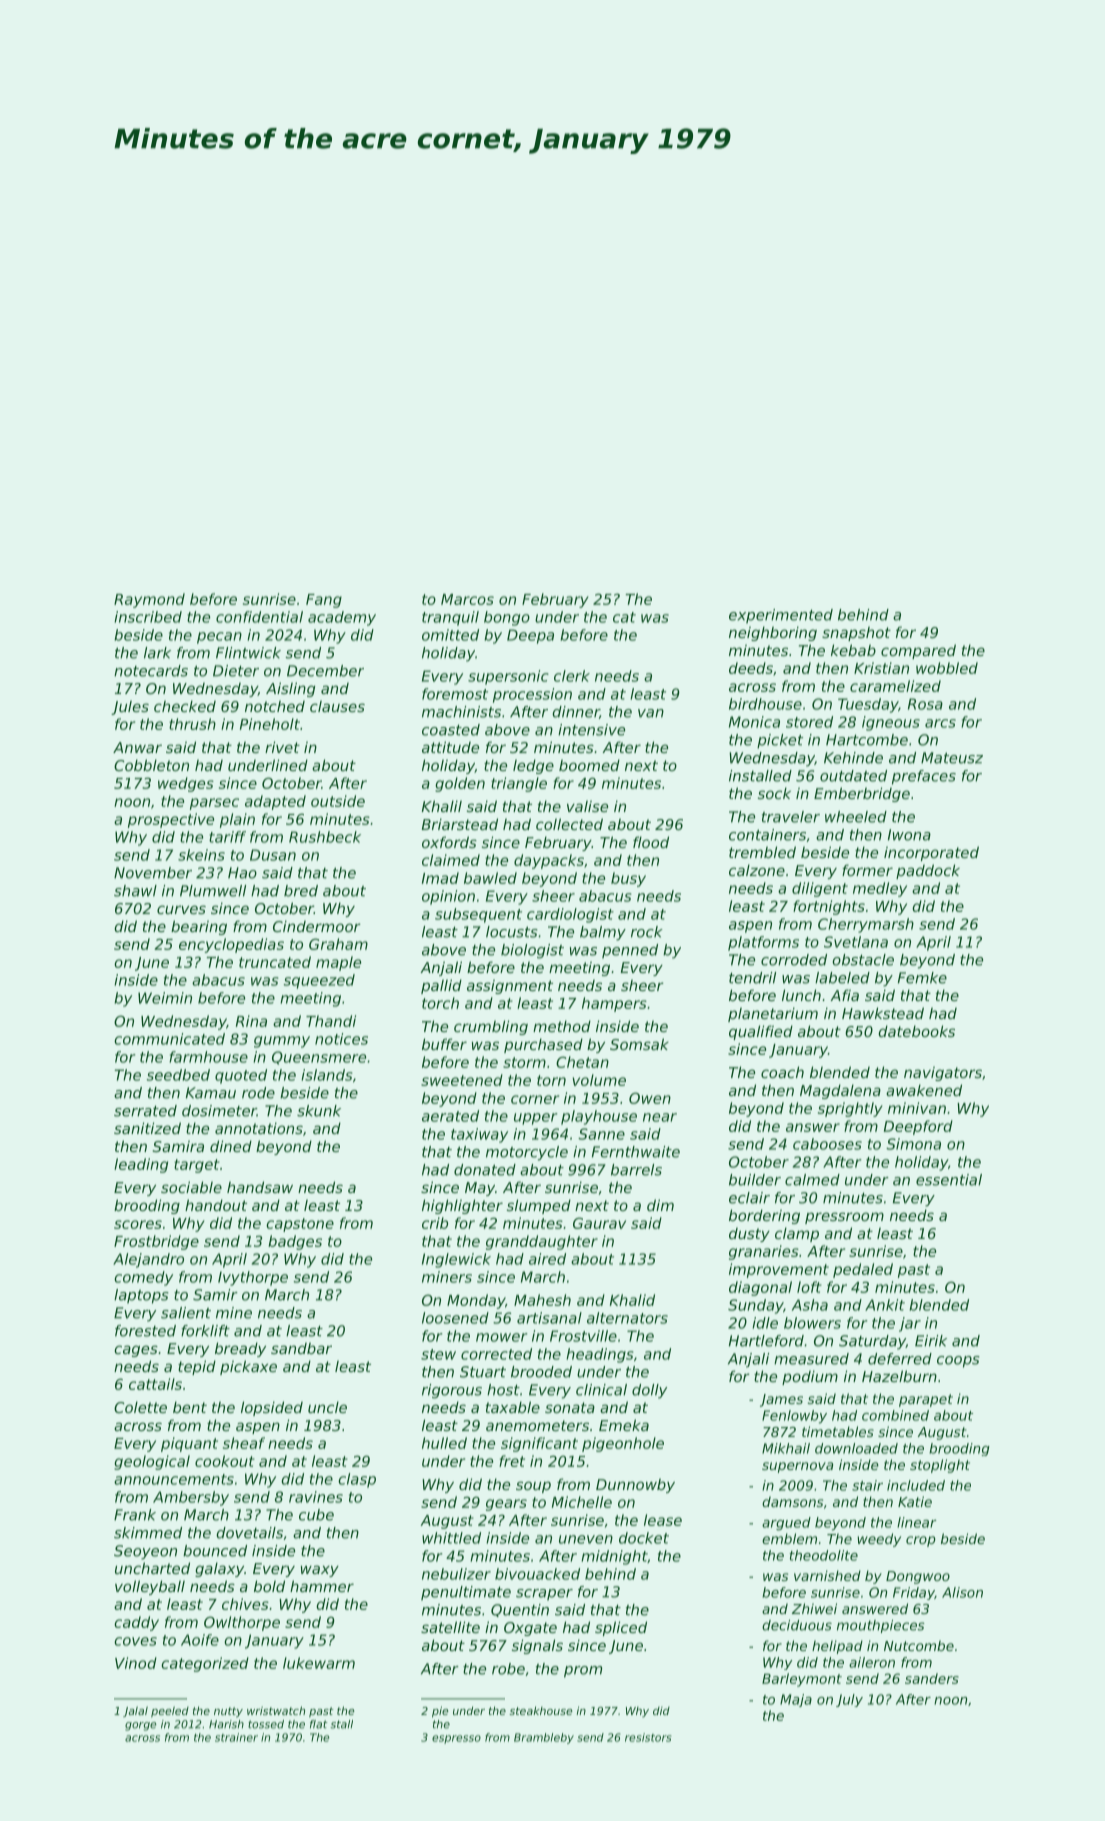 This screenshot has width=1105, height=1821. I want to click on minivan, so click(917, 1108).
